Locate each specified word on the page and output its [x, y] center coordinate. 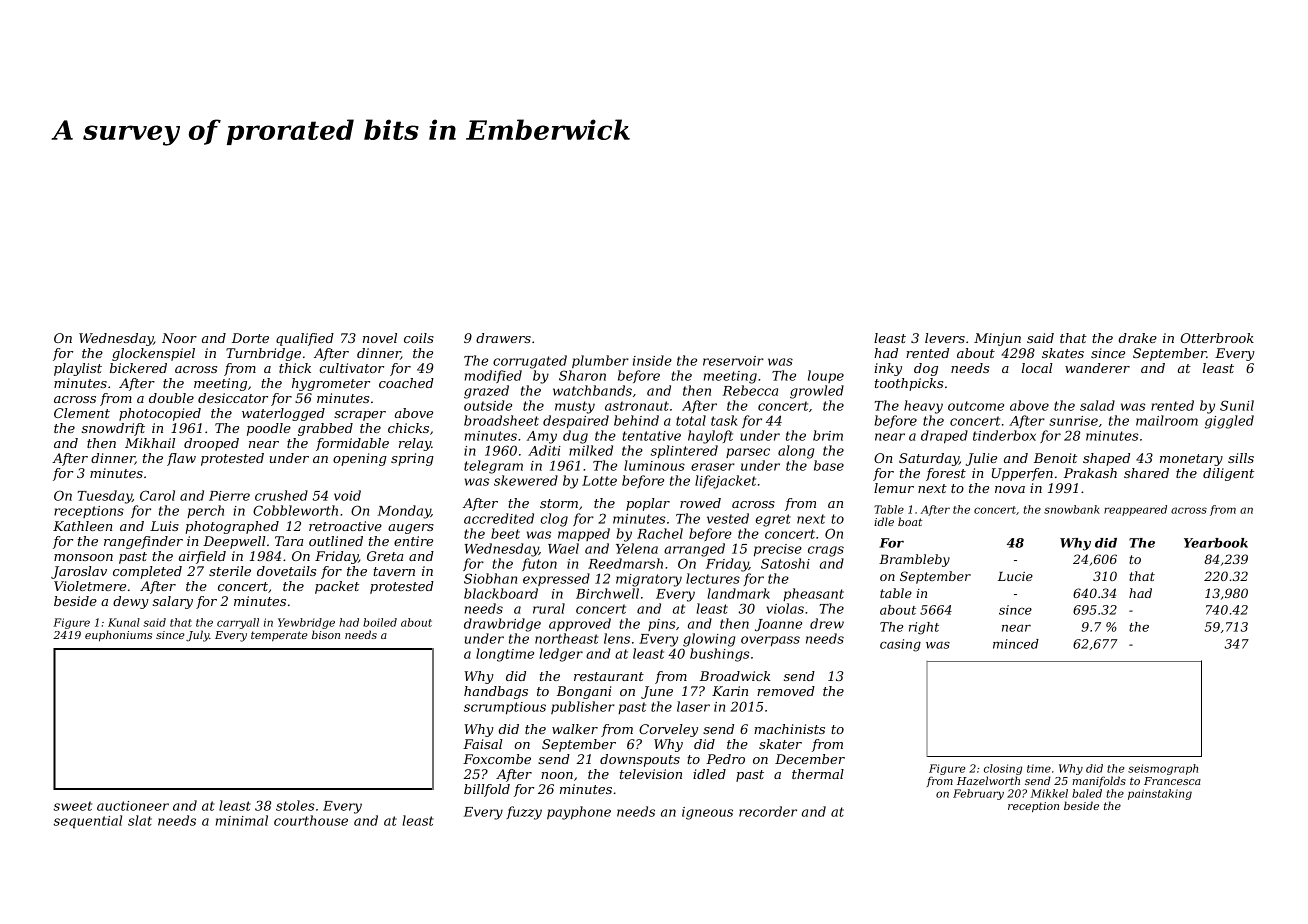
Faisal [483, 744]
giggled [1229, 422]
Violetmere [90, 586]
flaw [181, 459]
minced [1016, 644]
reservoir [733, 361]
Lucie [1015, 576]
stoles [295, 805]
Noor [179, 338]
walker [575, 729]
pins [662, 625]
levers [945, 338]
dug [575, 437]
